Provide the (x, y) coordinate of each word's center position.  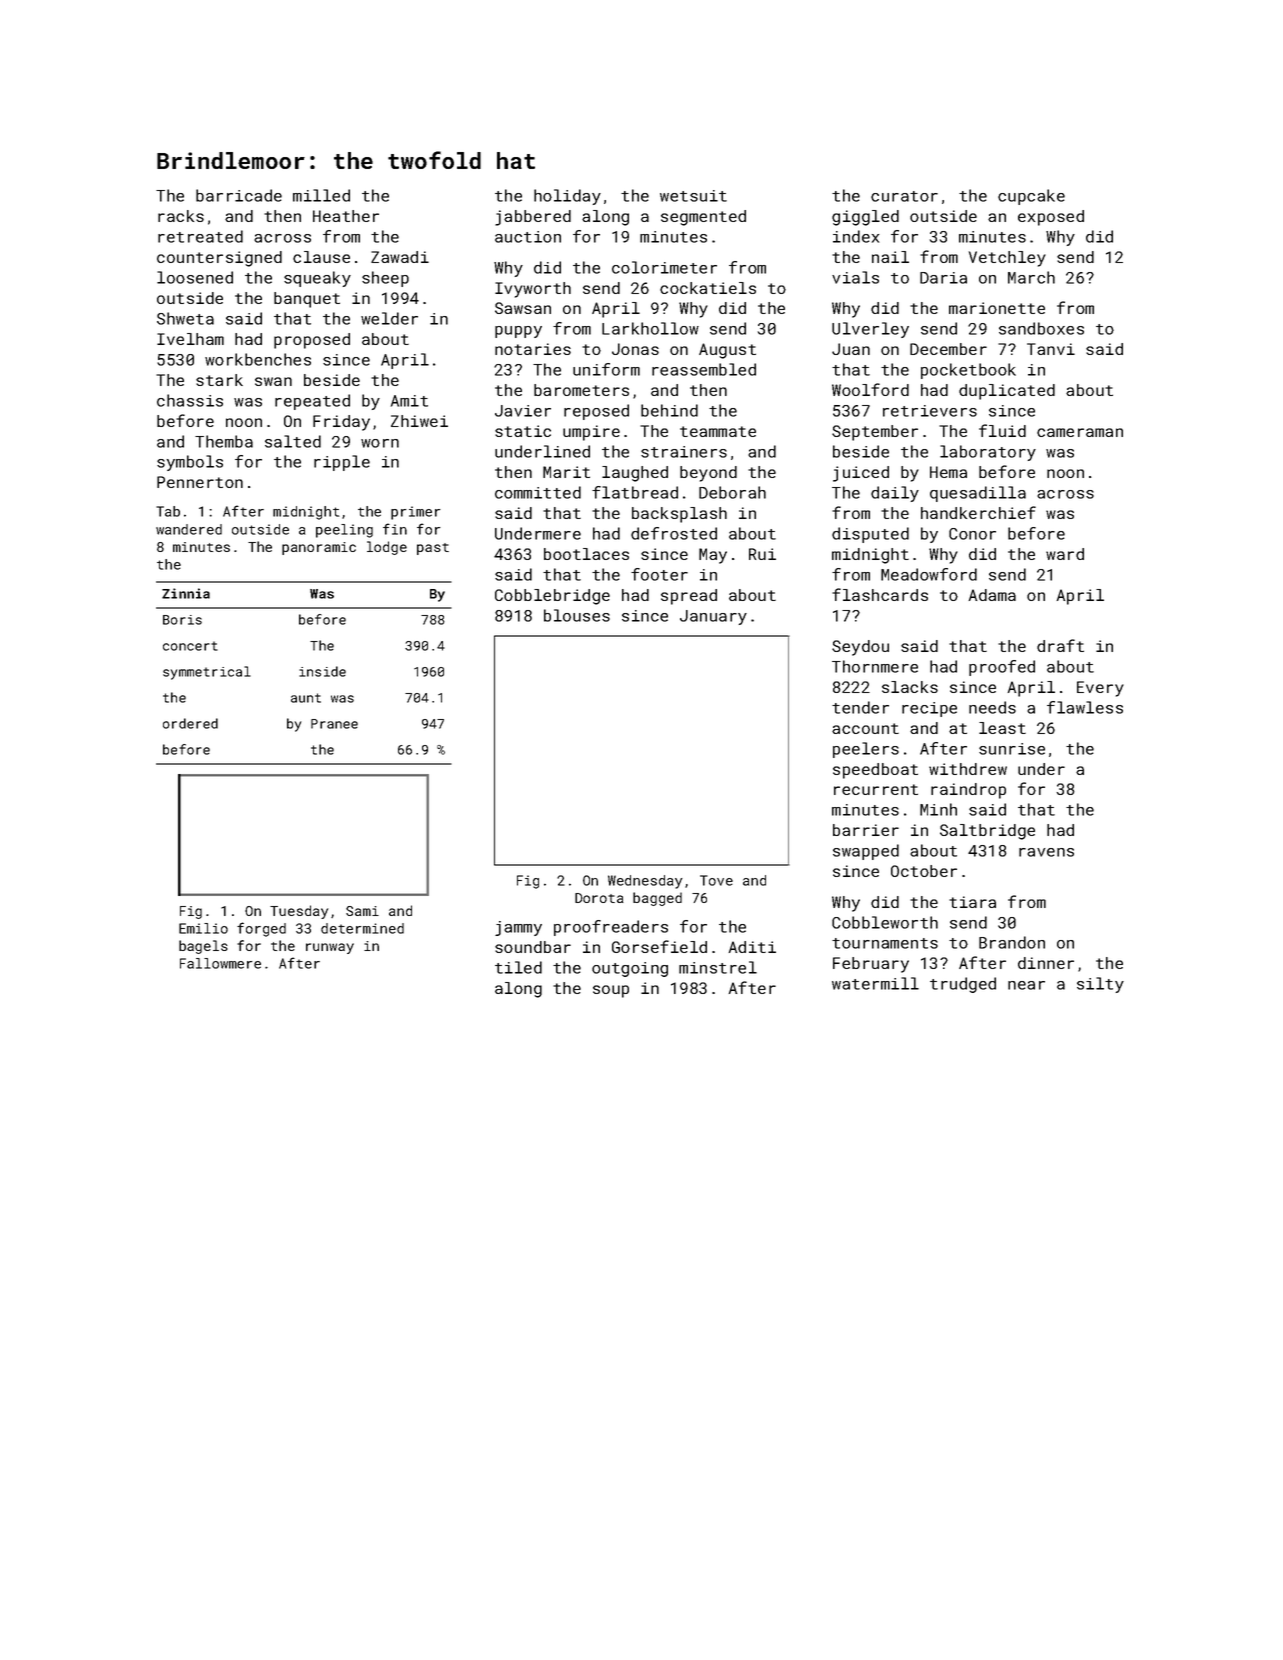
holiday (567, 197)
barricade (239, 195)
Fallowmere (220, 963)
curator (904, 196)
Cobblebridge (552, 597)
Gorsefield (659, 946)
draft (1060, 645)
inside (322, 671)
